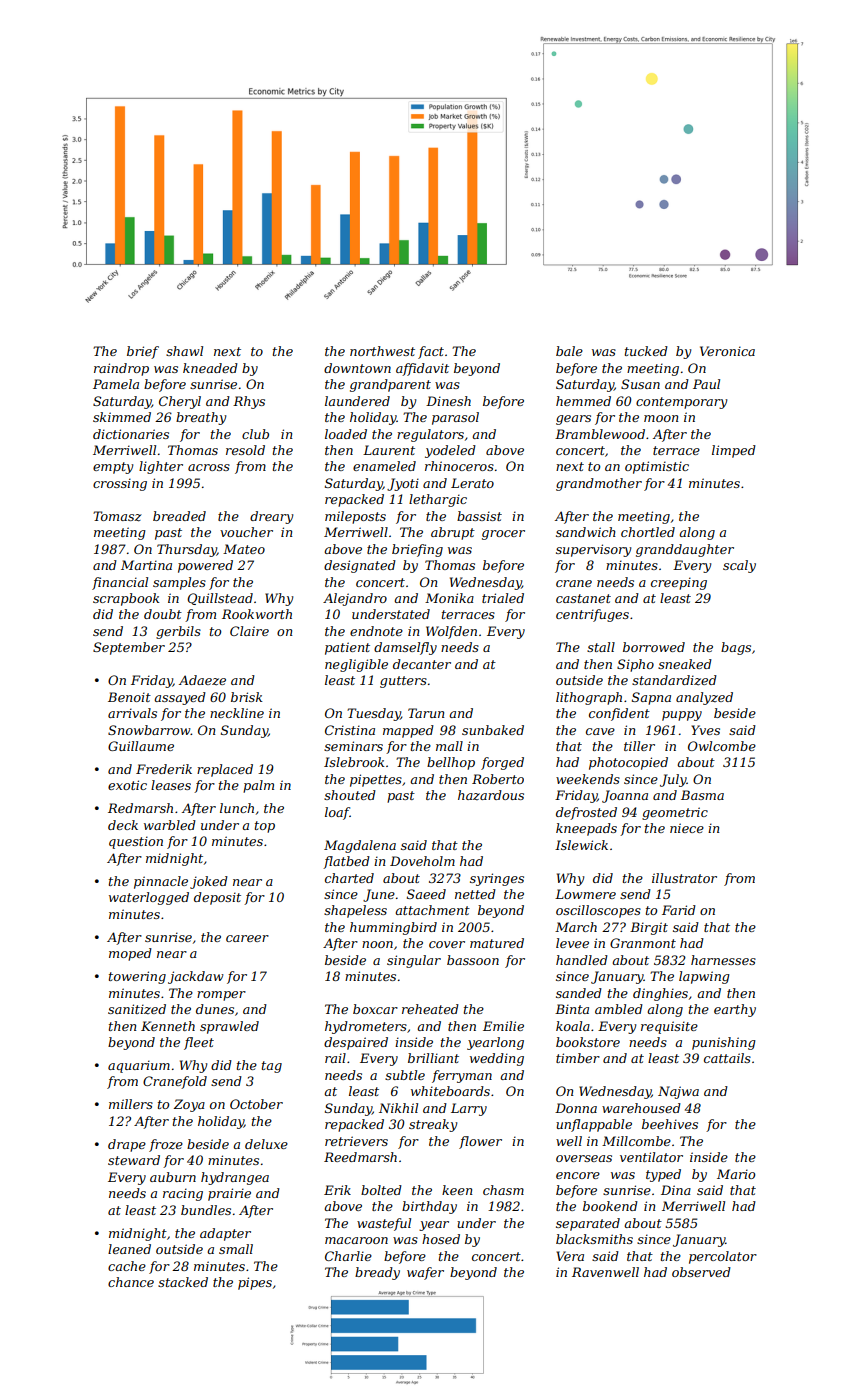  Describe the element at coordinates (129, 1249) in the screenshot. I see `leaned` at that location.
